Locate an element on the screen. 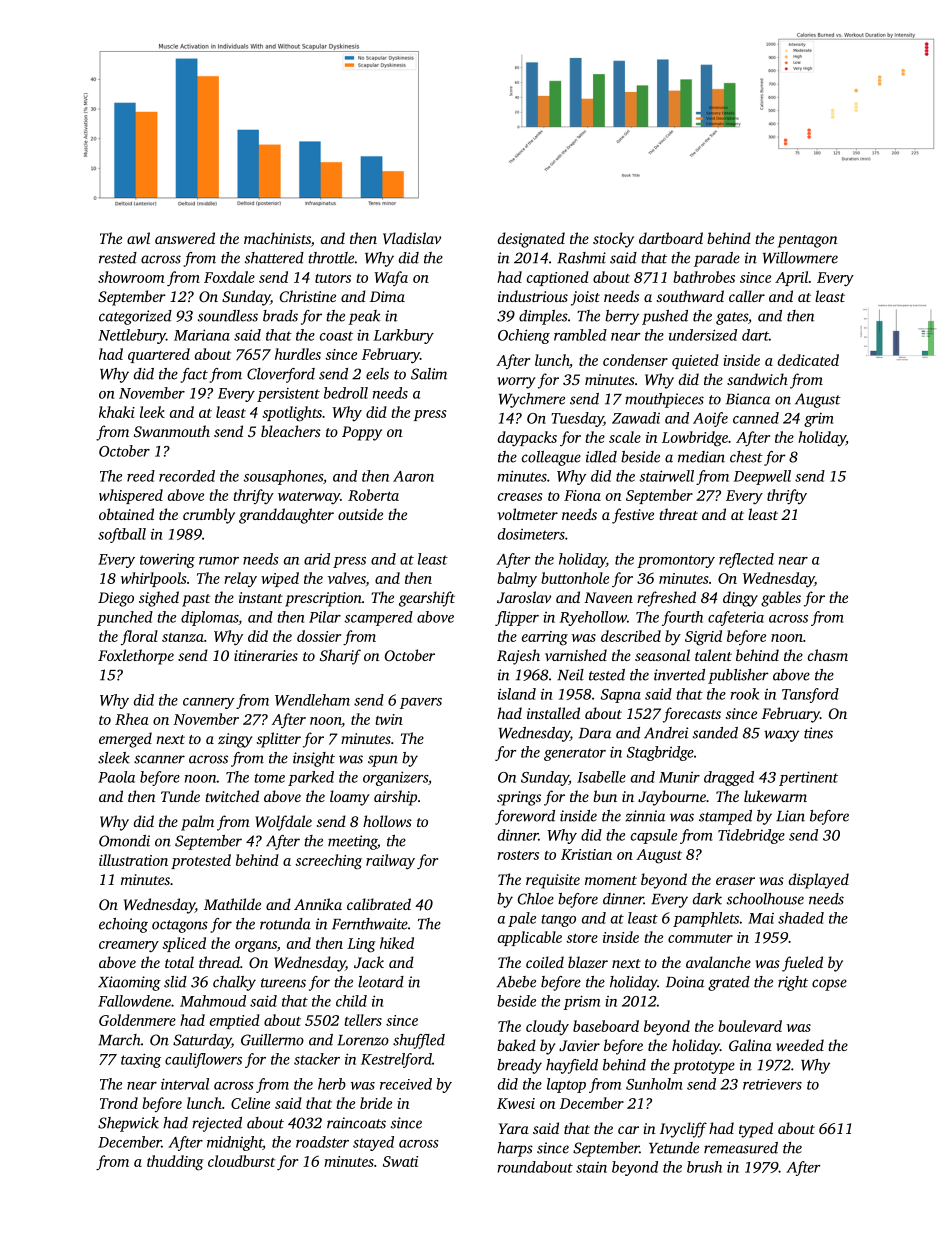 The width and height of the screenshot is (952, 1233). Javier is located at coordinates (579, 1045).
